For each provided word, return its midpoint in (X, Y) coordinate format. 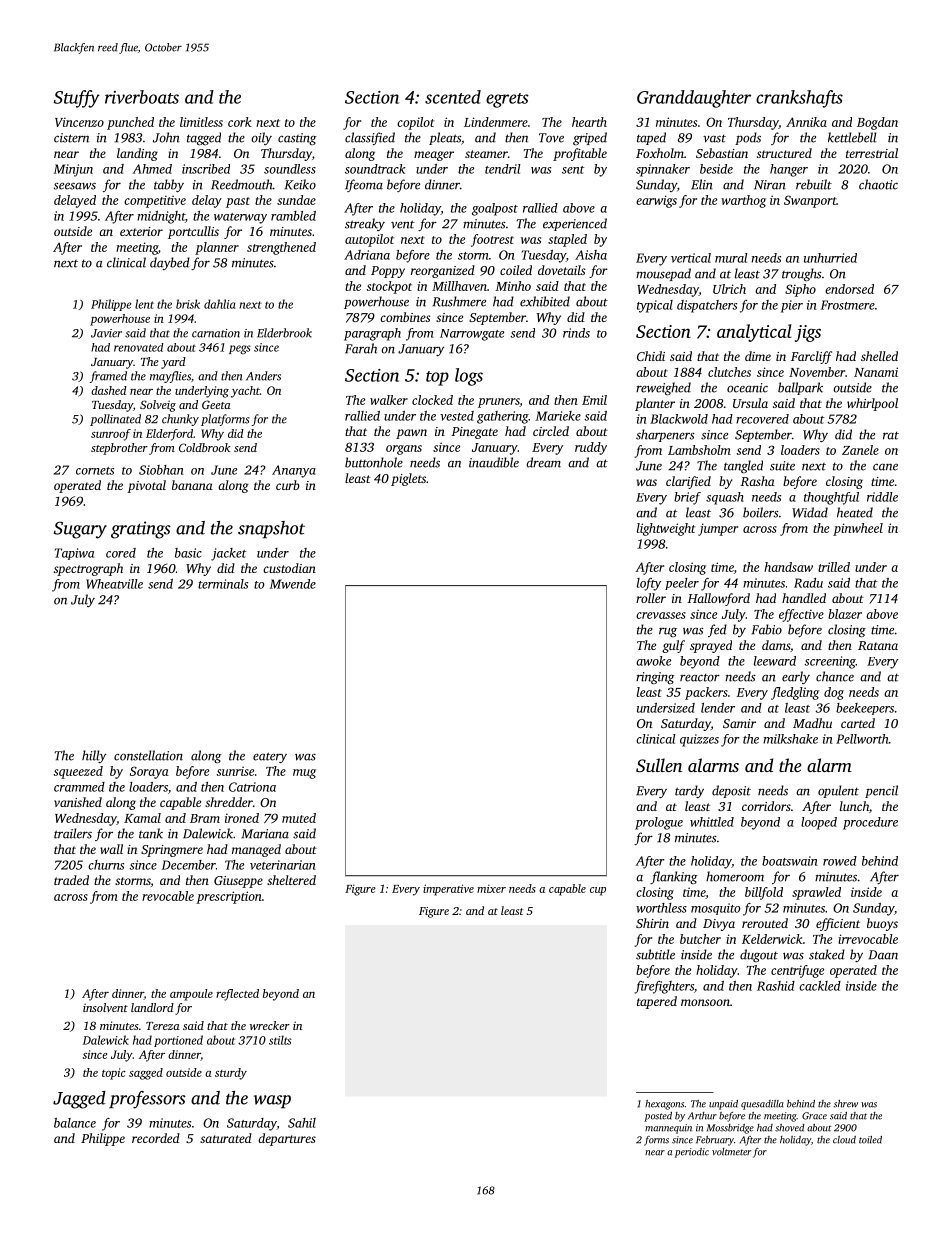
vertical (691, 258)
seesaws (75, 186)
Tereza (163, 1026)
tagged (204, 138)
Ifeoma (364, 185)
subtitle (655, 954)
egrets (507, 100)
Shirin (652, 923)
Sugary (80, 530)
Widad (810, 512)
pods (748, 138)
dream (543, 462)
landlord (152, 1007)
